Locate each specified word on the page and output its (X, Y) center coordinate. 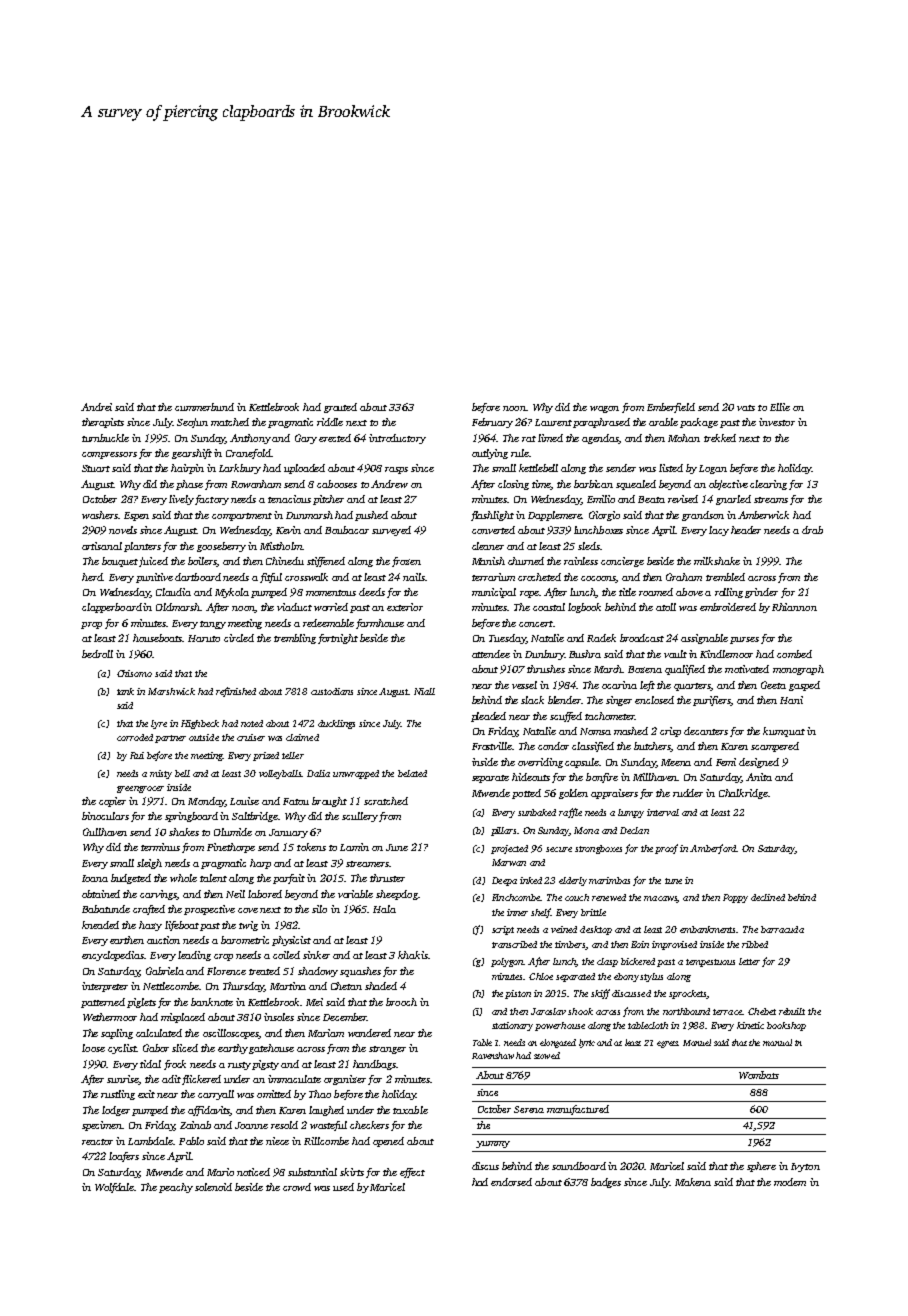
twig (248, 926)
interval (663, 812)
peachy (176, 1188)
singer (619, 701)
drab (812, 530)
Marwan (509, 862)
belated (412, 773)
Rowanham (256, 484)
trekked (720, 438)
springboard (191, 817)
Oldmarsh (178, 607)
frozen (406, 562)
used (343, 1187)
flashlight (492, 516)
